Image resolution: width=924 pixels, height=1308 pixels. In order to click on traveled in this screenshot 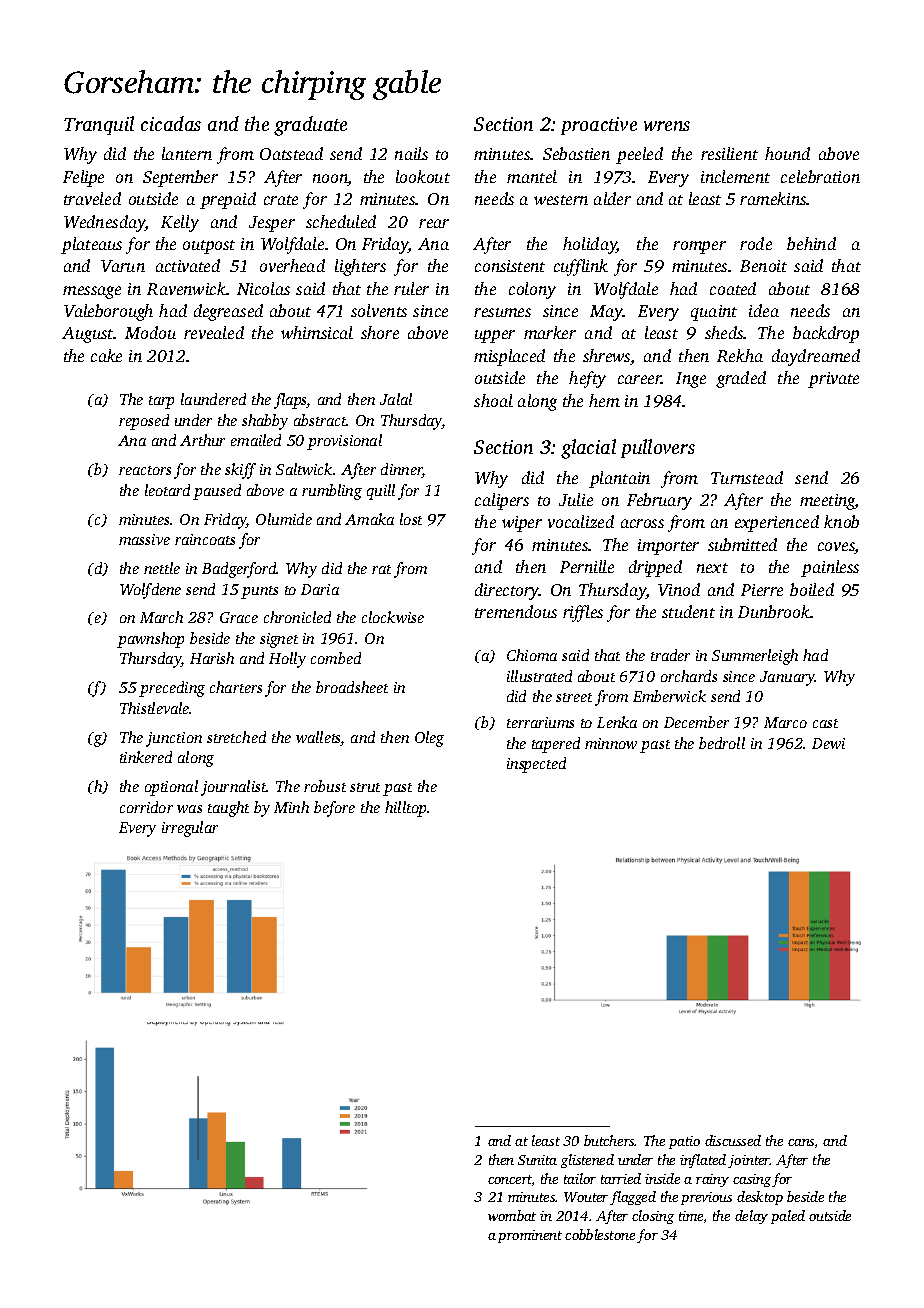, I will do `click(92, 198)`.
